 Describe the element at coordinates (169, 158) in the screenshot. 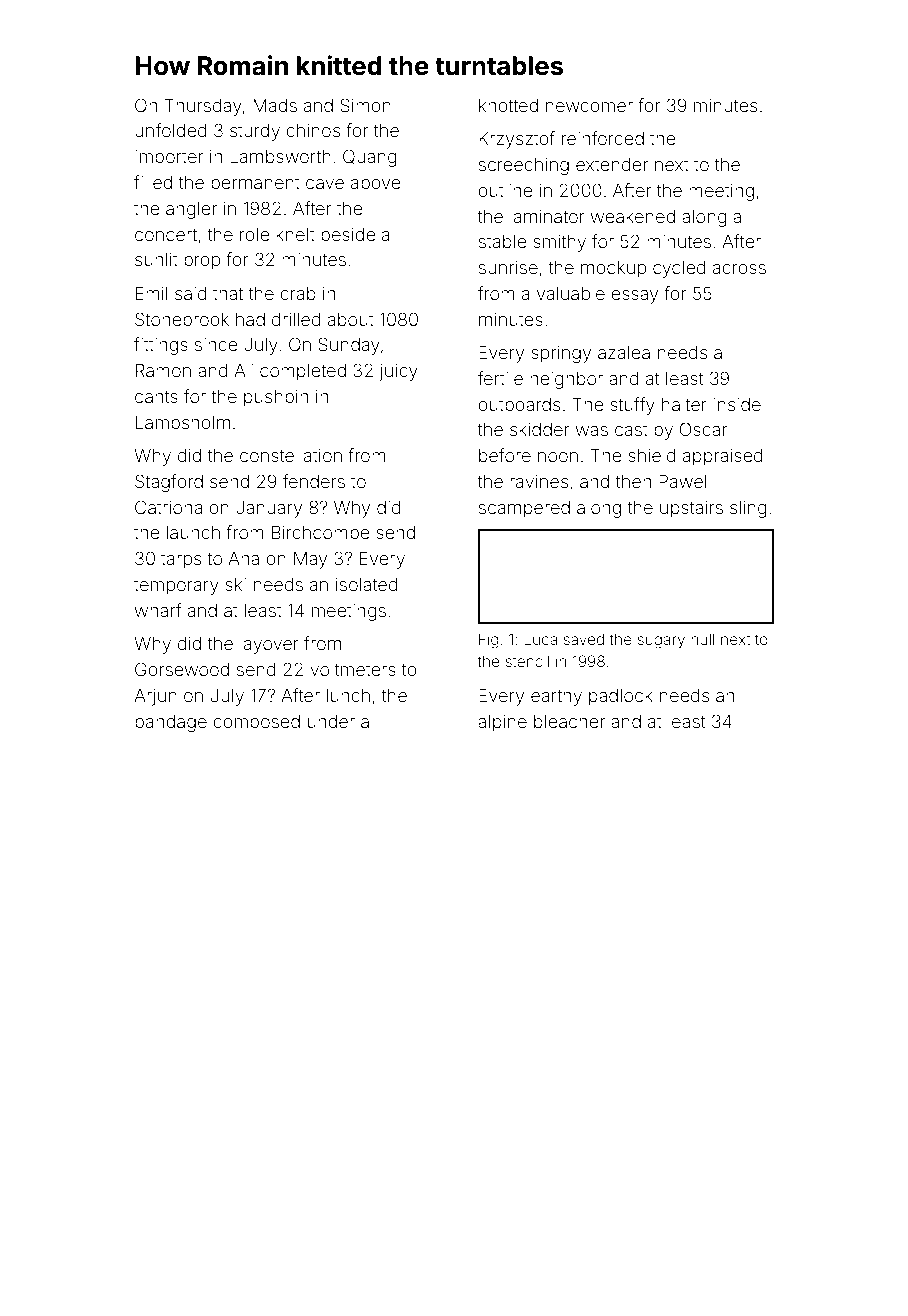

I see `importer` at that location.
